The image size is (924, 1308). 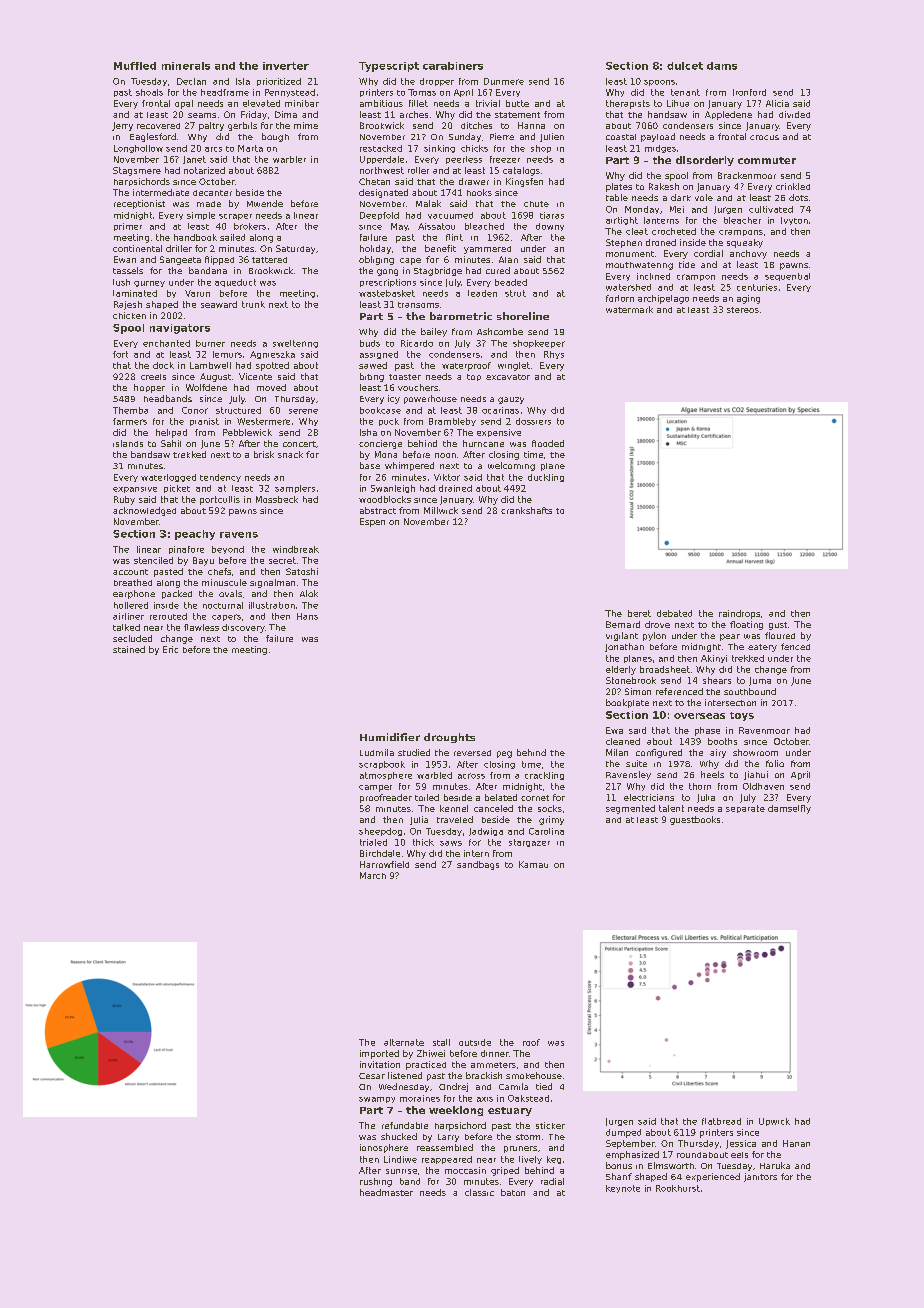 What do you see at coordinates (390, 737) in the screenshot?
I see `Humidifier` at bounding box center [390, 737].
